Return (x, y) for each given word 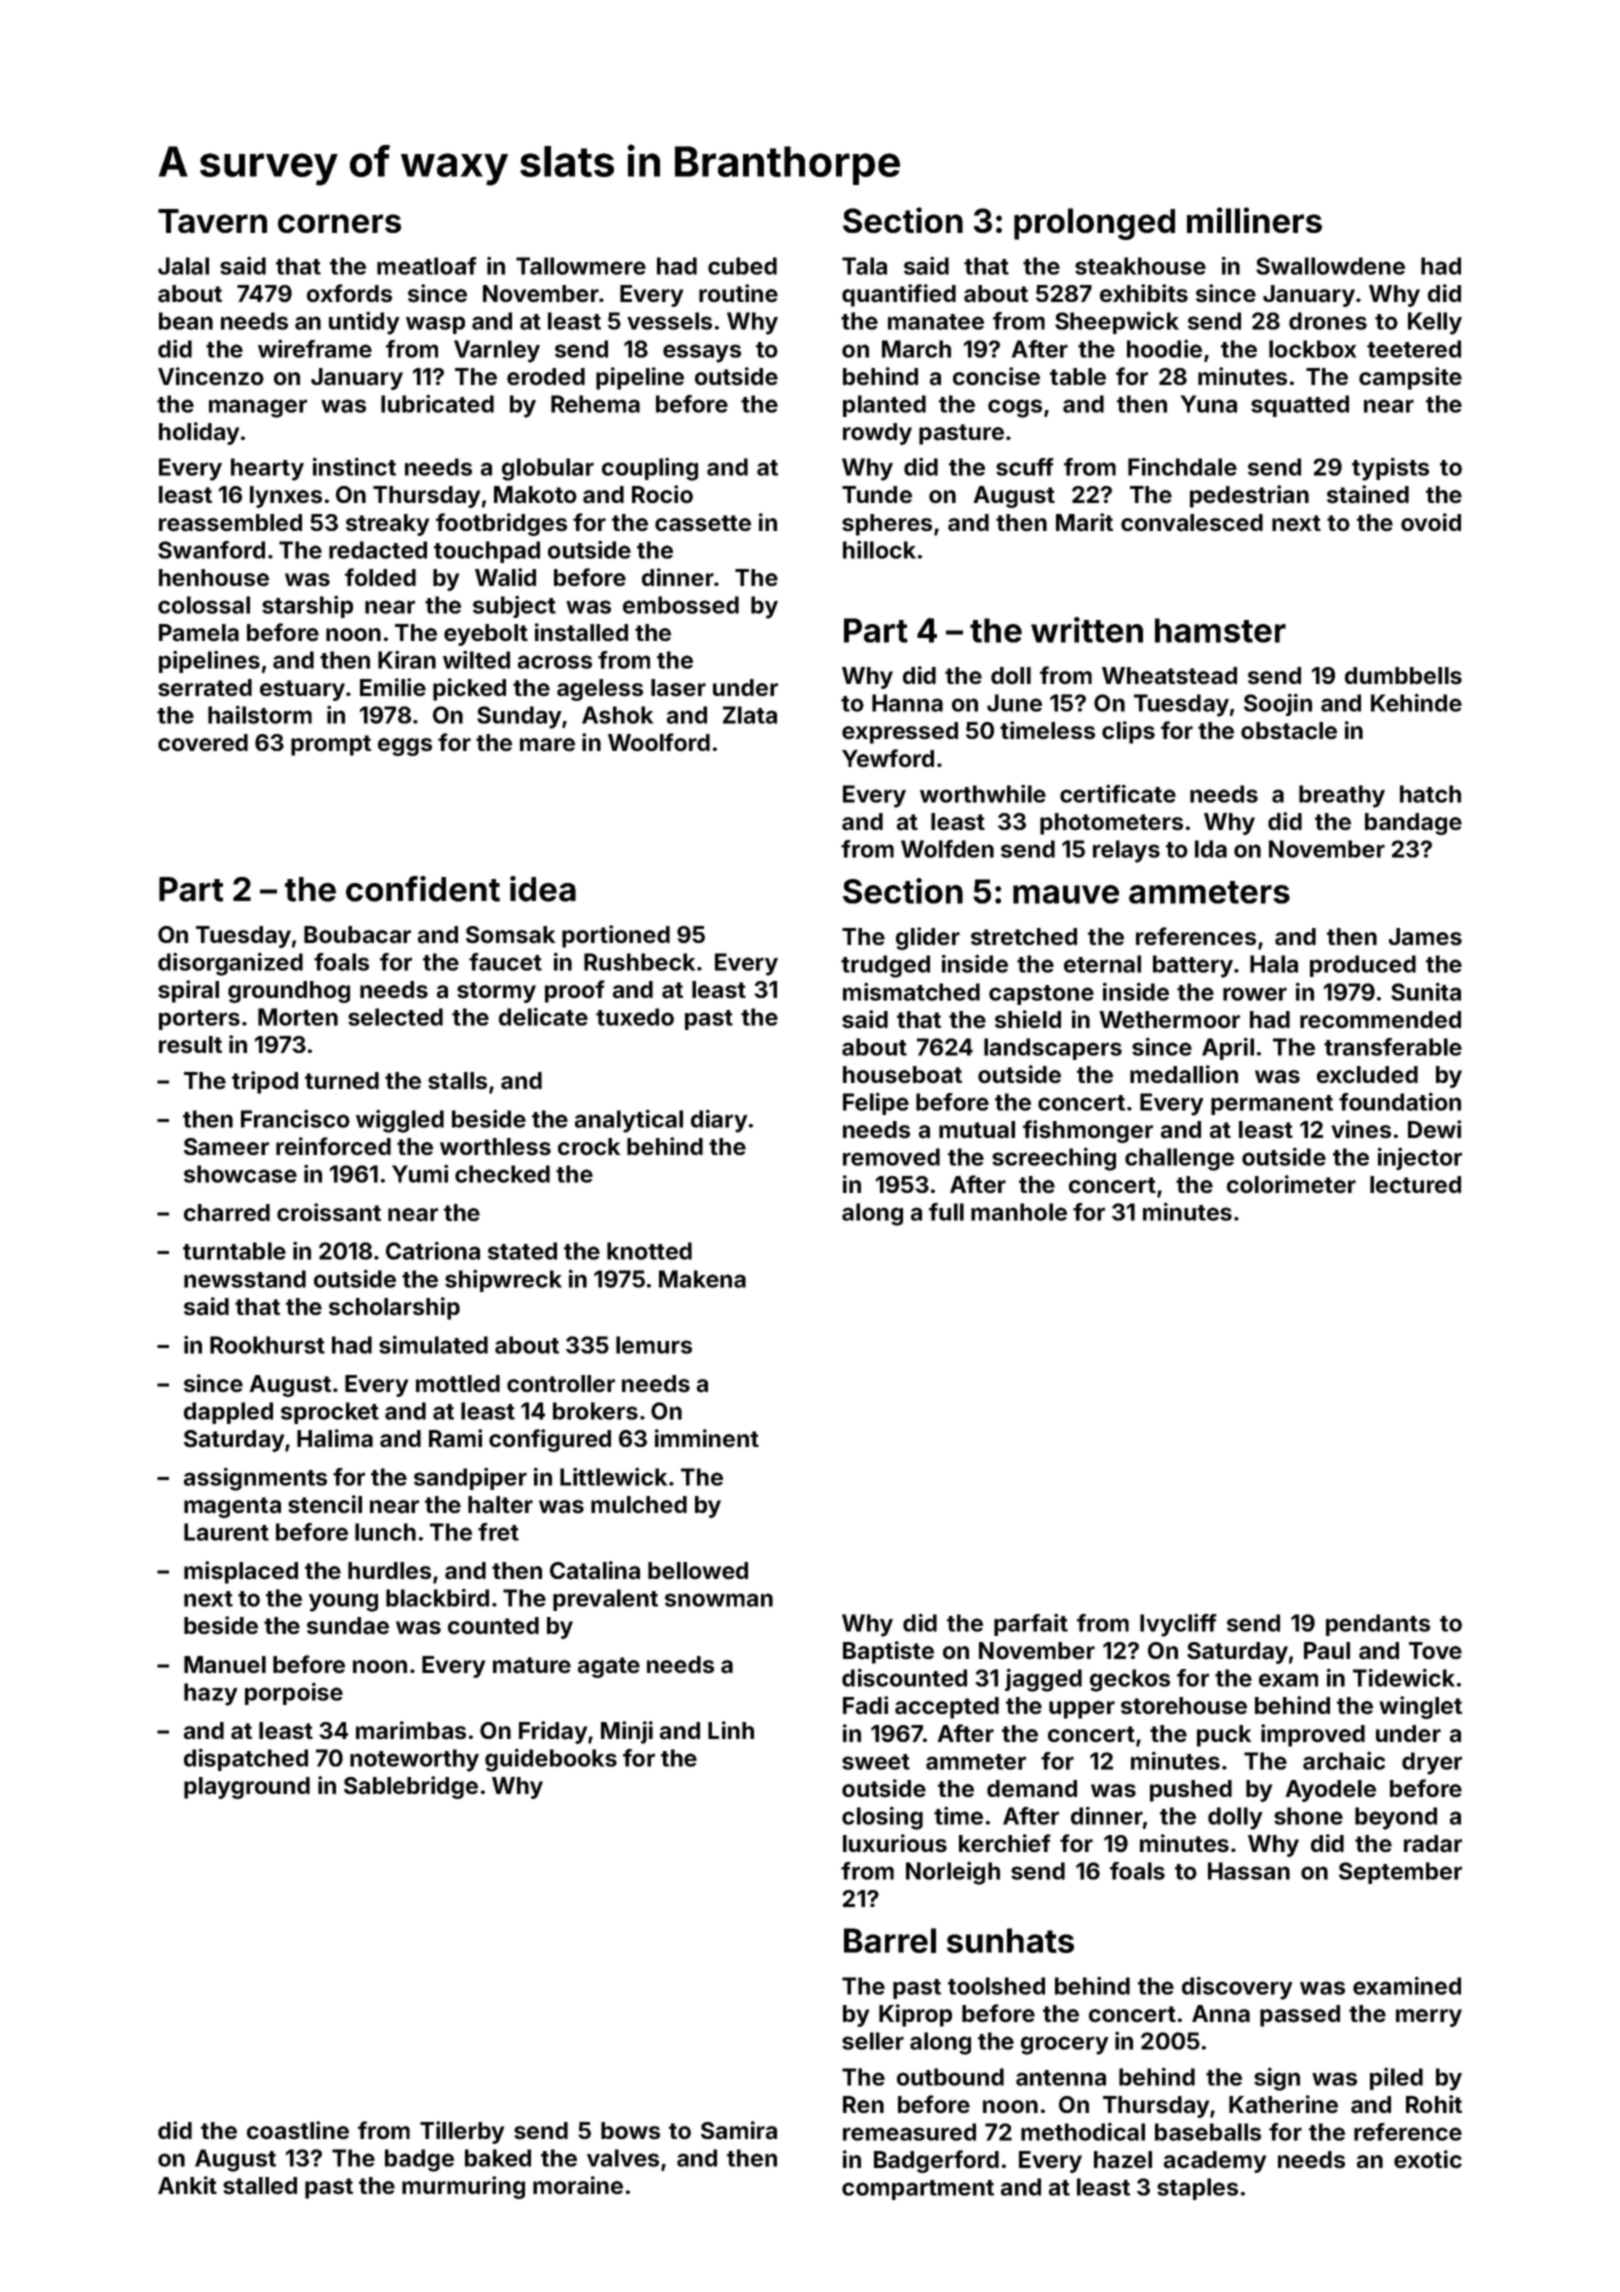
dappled (228, 1413)
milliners (1254, 220)
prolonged (1094, 224)
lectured (1415, 1185)
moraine (578, 2185)
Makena (702, 1279)
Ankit (187, 2185)
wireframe (315, 348)
